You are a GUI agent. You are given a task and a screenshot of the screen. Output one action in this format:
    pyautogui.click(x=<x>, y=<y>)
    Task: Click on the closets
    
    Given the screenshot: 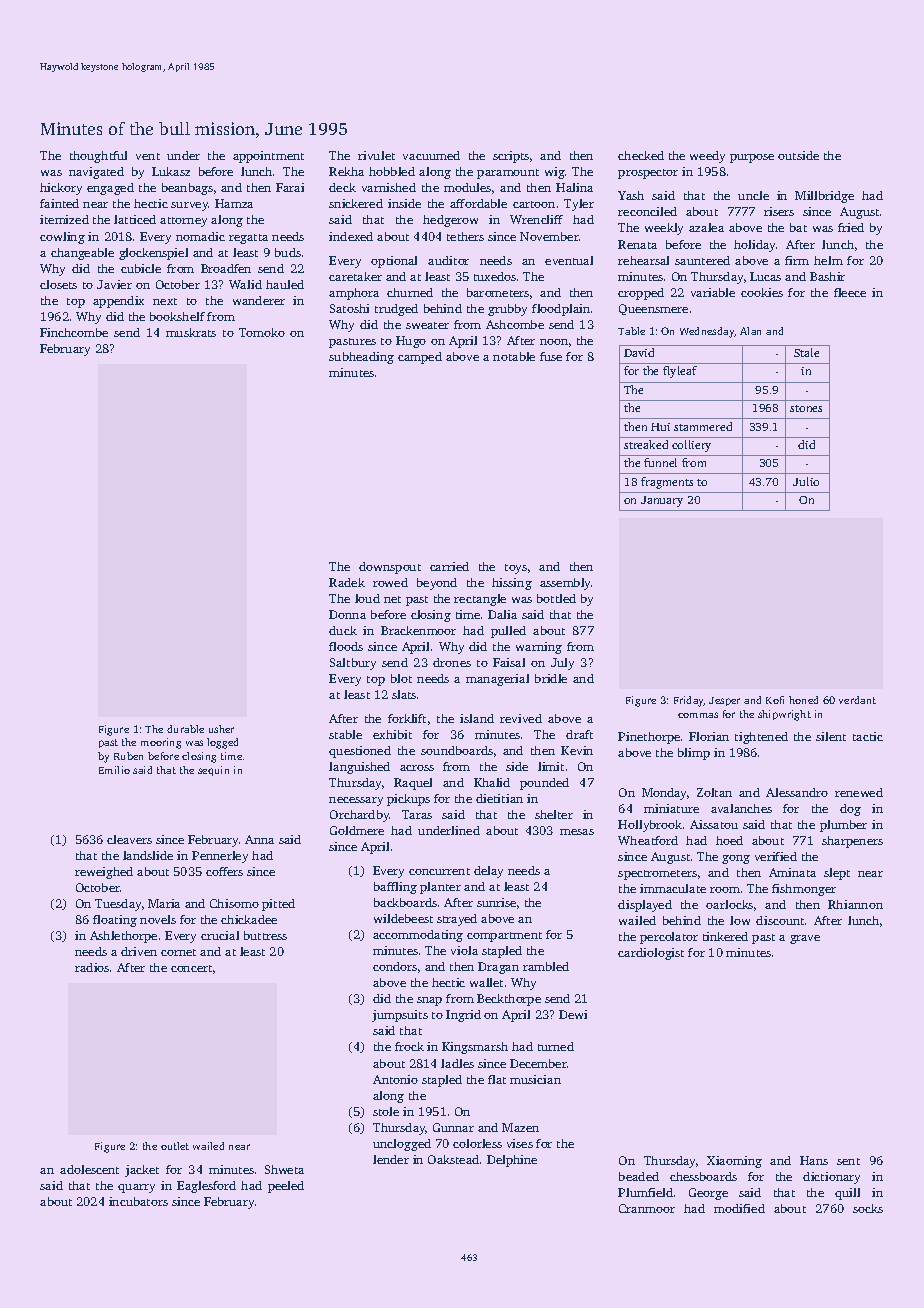 What is the action you would take?
    pyautogui.click(x=58, y=284)
